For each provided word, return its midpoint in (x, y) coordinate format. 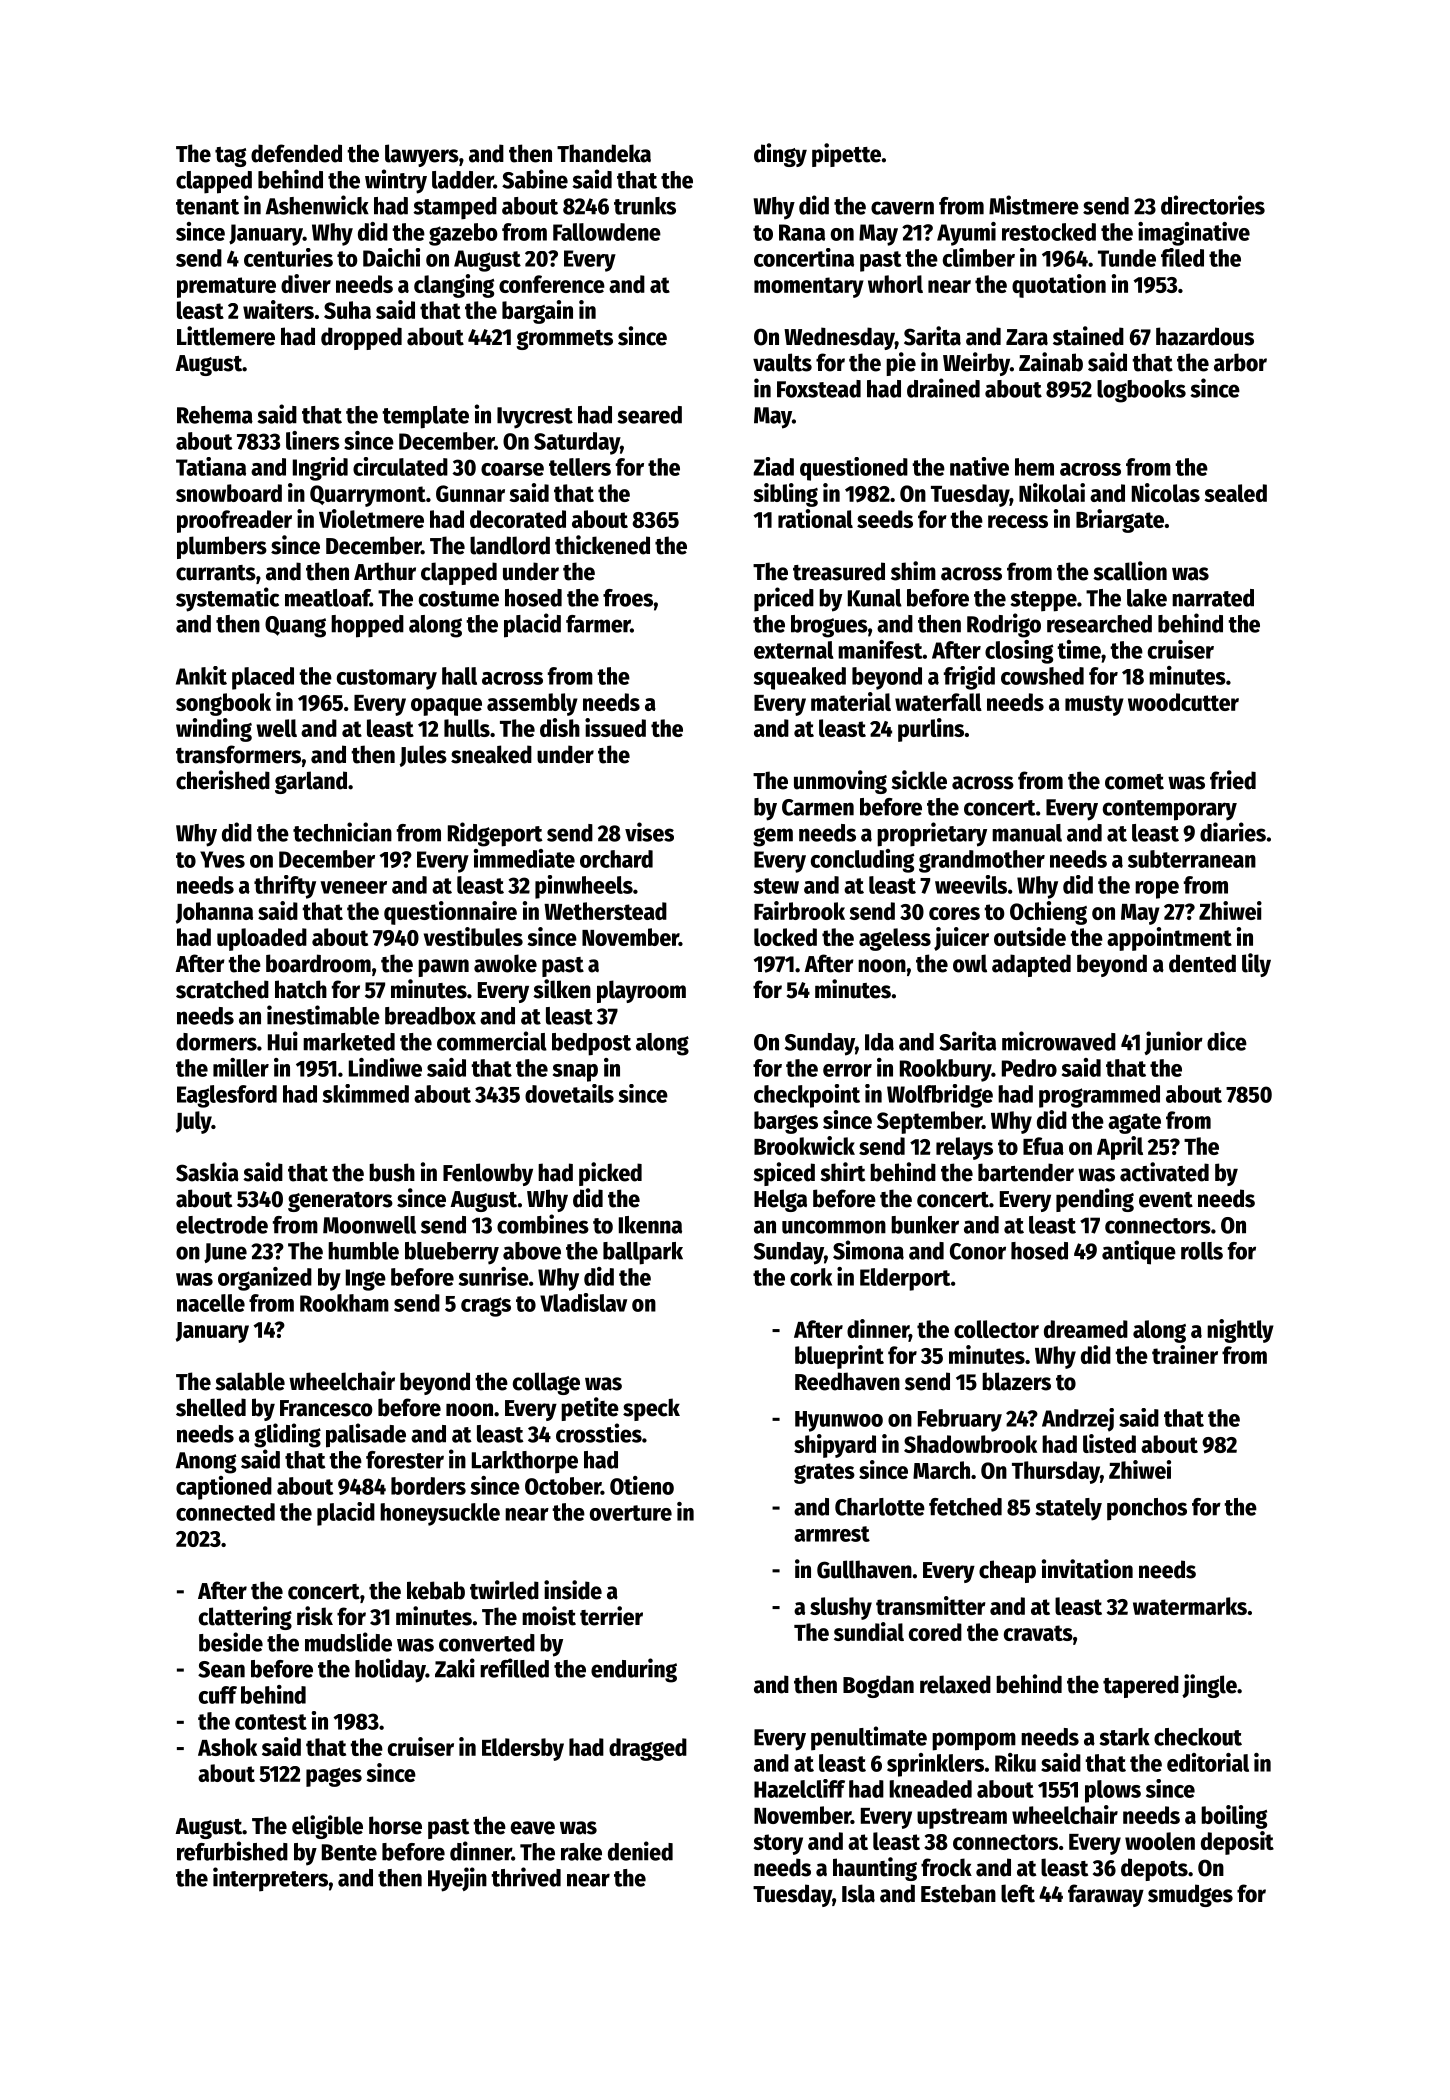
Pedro (1029, 1068)
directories (1213, 205)
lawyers (422, 155)
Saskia (207, 1172)
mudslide (348, 1642)
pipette (846, 155)
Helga (780, 1200)
